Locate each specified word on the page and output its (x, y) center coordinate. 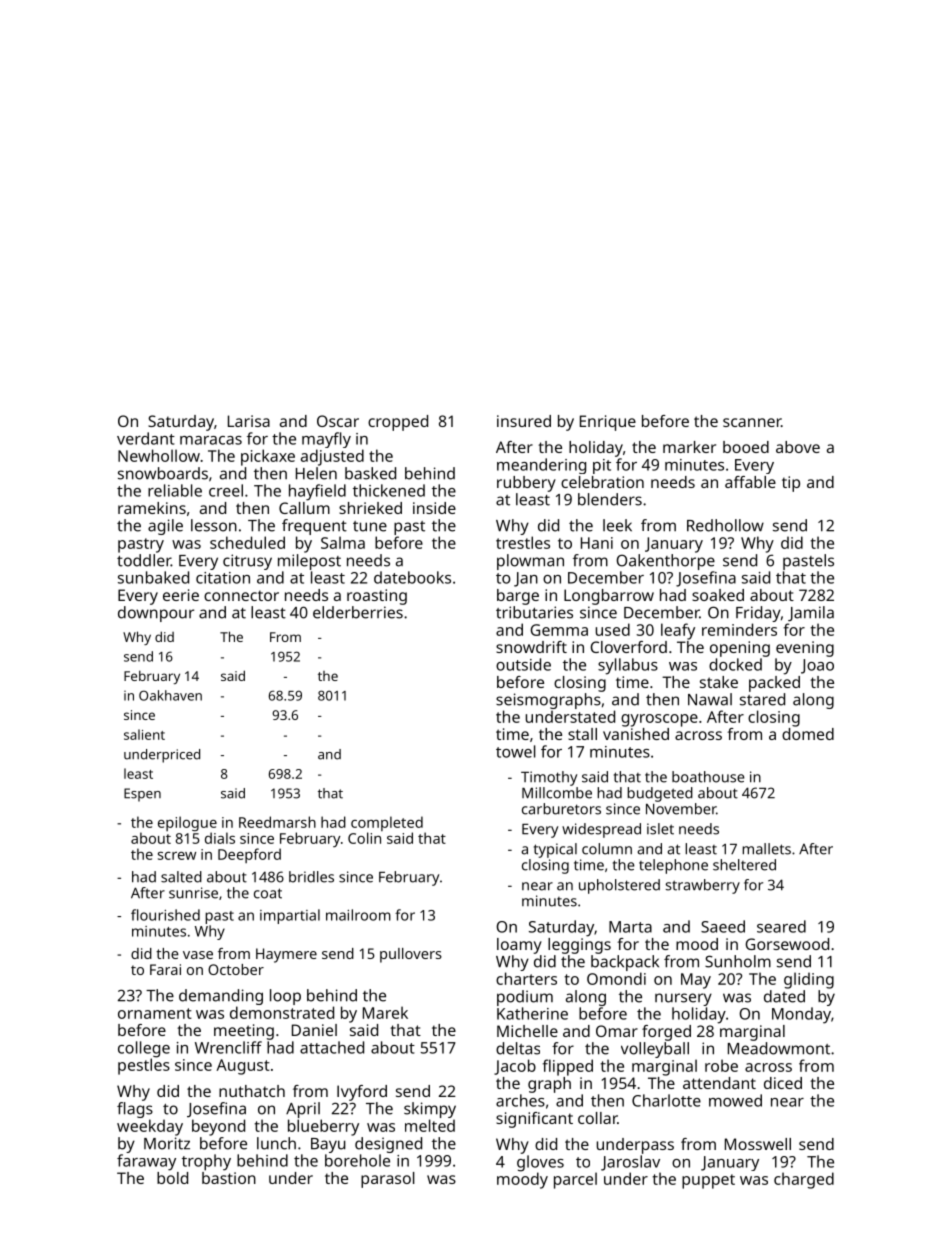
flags (135, 1110)
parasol (388, 1180)
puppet (708, 1181)
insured (524, 421)
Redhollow (725, 525)
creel (226, 490)
